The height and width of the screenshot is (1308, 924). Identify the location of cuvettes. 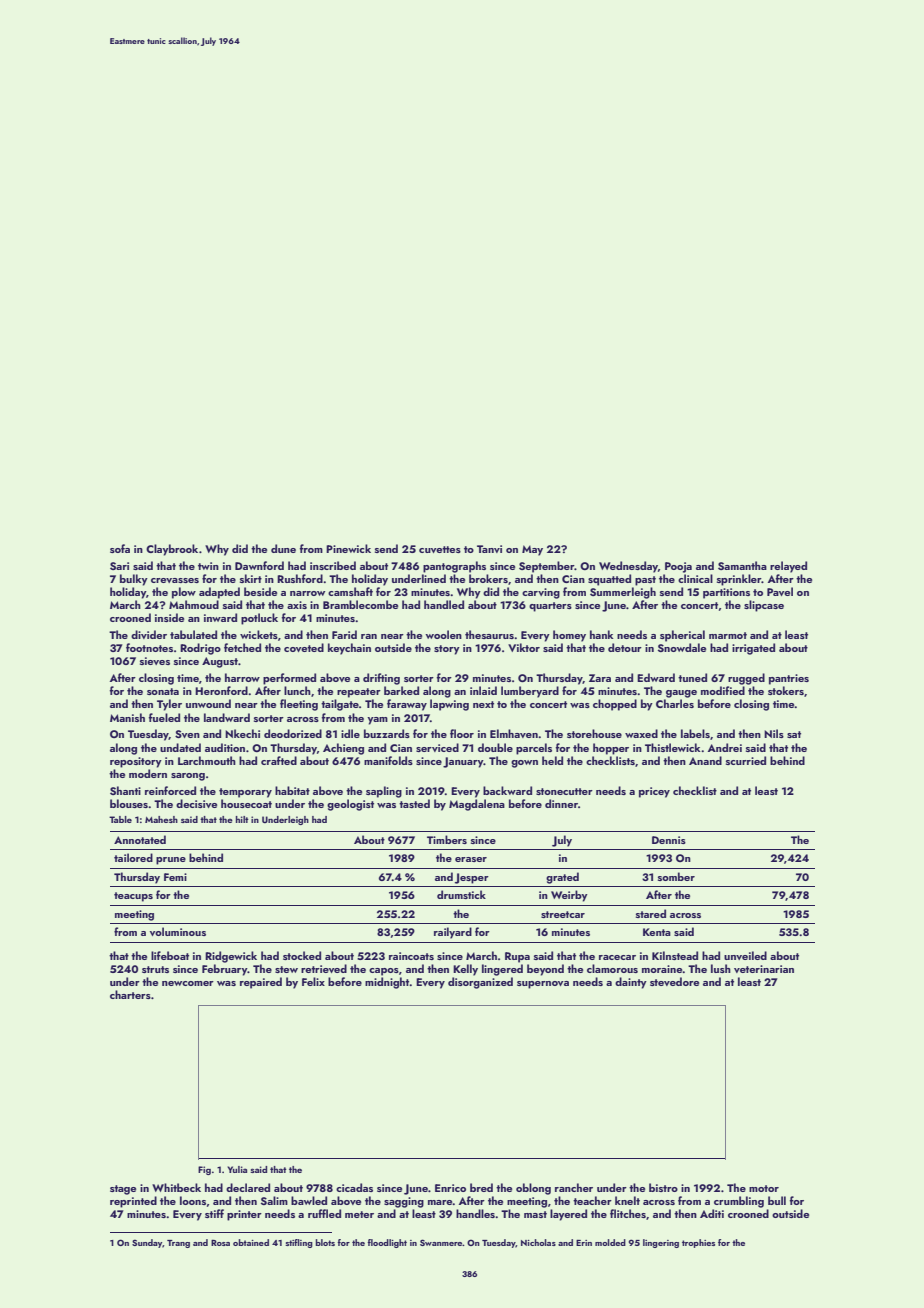
(440, 549).
